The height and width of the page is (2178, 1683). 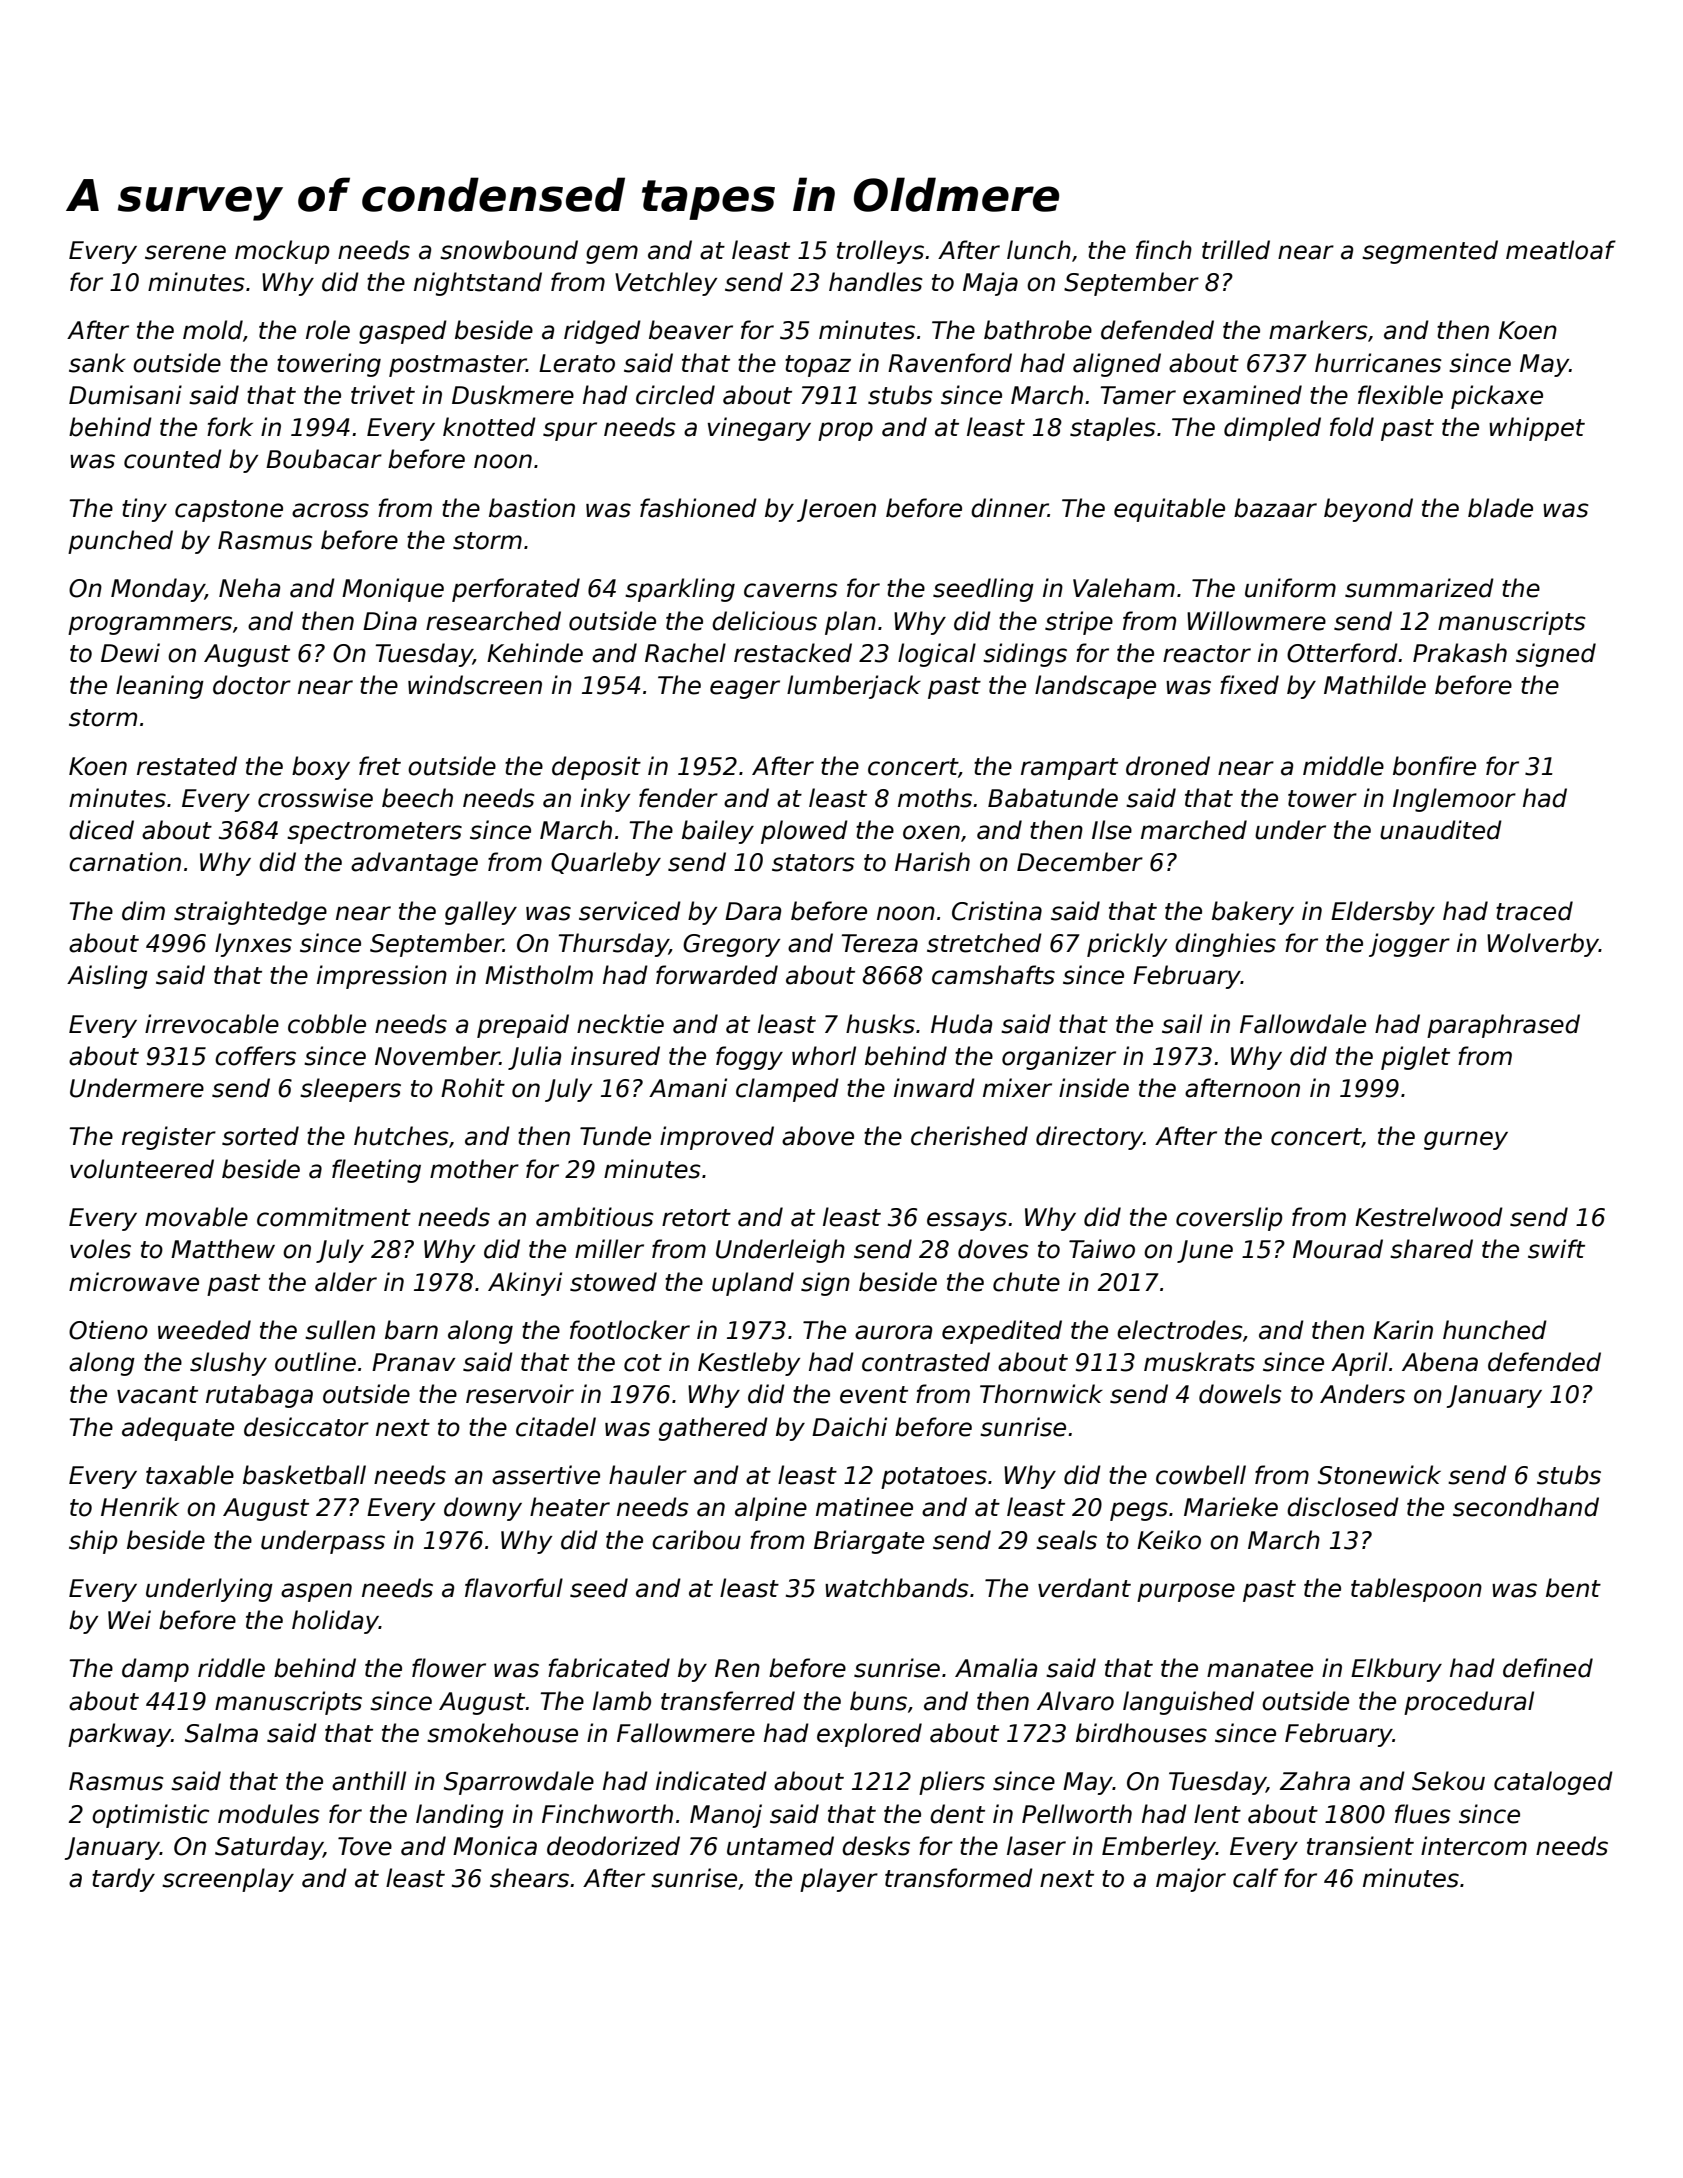 What do you see at coordinates (1315, 1781) in the page?
I see `Zahra` at bounding box center [1315, 1781].
